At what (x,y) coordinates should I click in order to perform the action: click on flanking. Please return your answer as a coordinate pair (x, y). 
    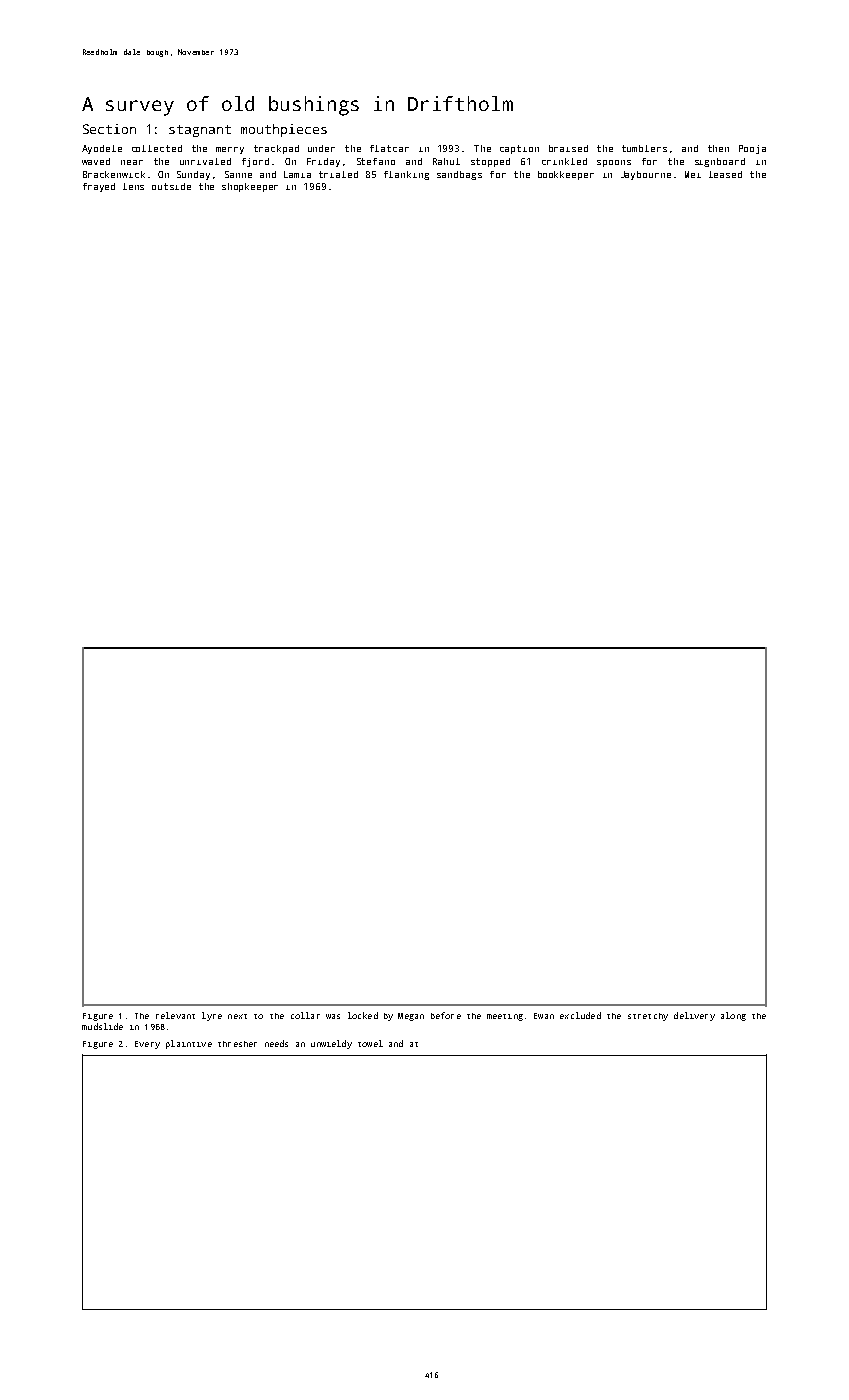
    Looking at the image, I should click on (406, 175).
